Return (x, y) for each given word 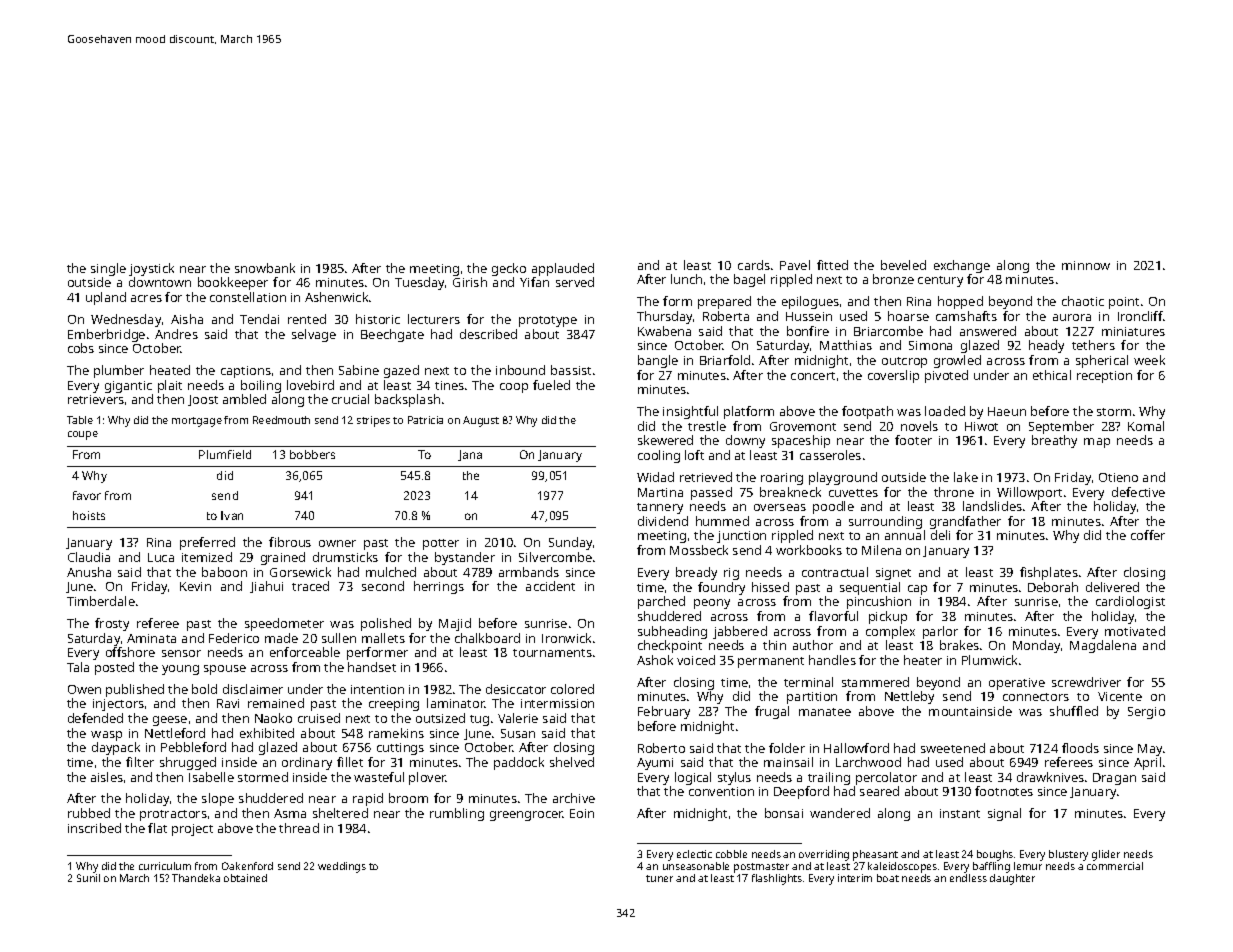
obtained (245, 878)
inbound (520, 370)
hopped (960, 302)
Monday (1036, 646)
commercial (1115, 866)
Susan (518, 733)
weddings (342, 867)
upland (106, 298)
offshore (130, 652)
